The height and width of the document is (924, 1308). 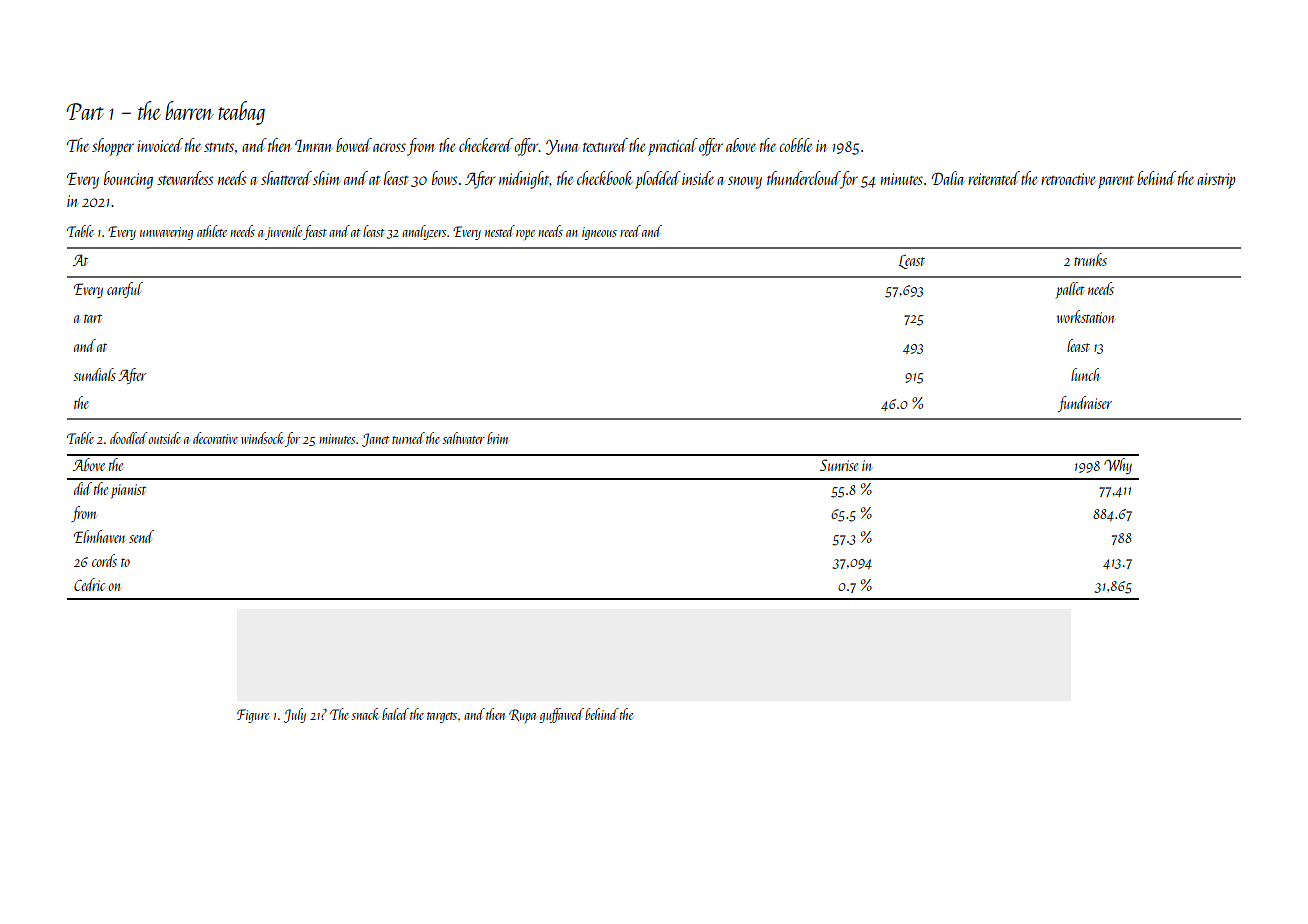 I want to click on Janet, so click(x=376, y=440).
